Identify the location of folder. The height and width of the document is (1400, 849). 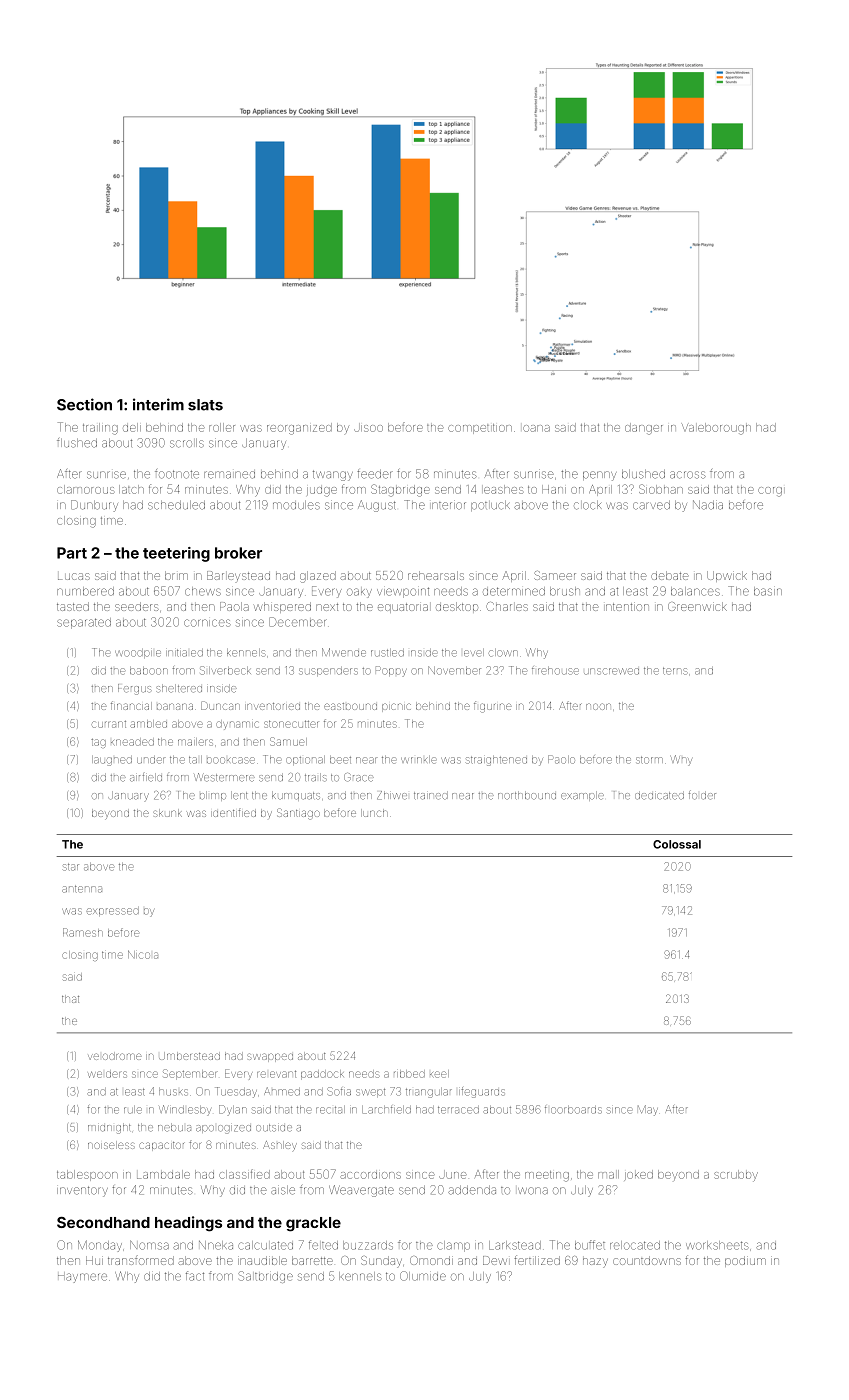
(702, 795).
